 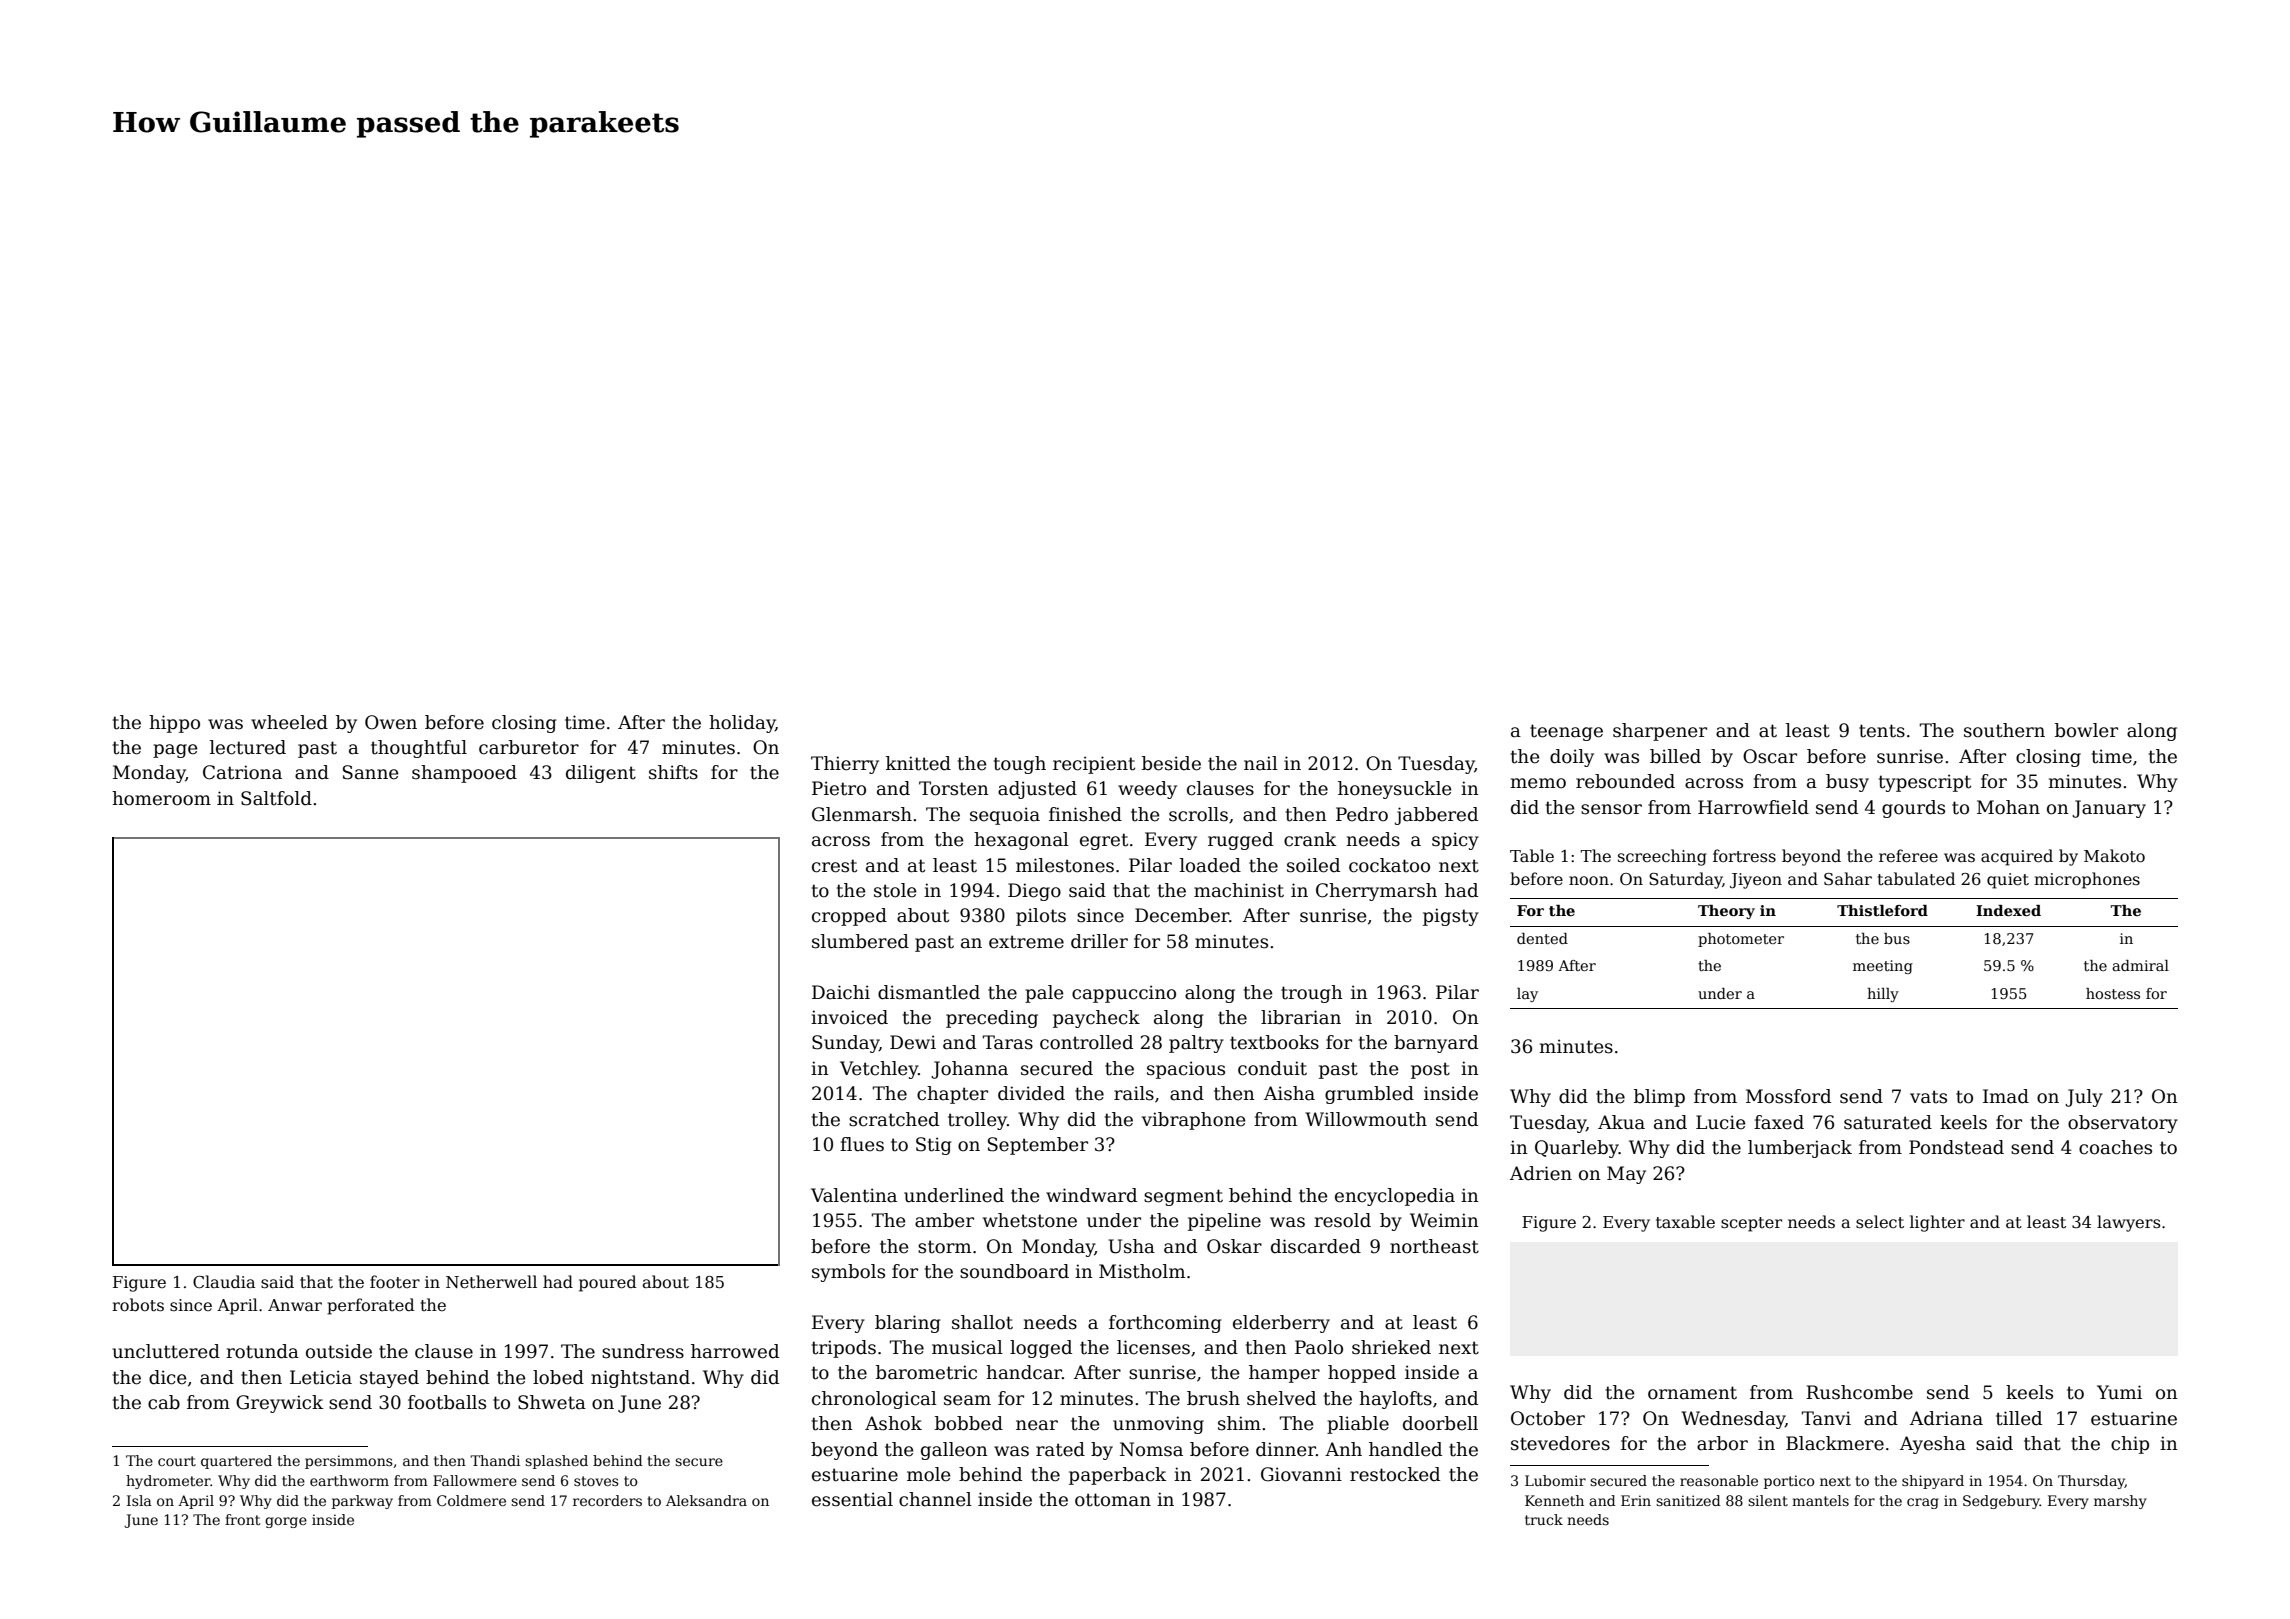 What do you see at coordinates (242, 1519) in the screenshot?
I see `front` at bounding box center [242, 1519].
